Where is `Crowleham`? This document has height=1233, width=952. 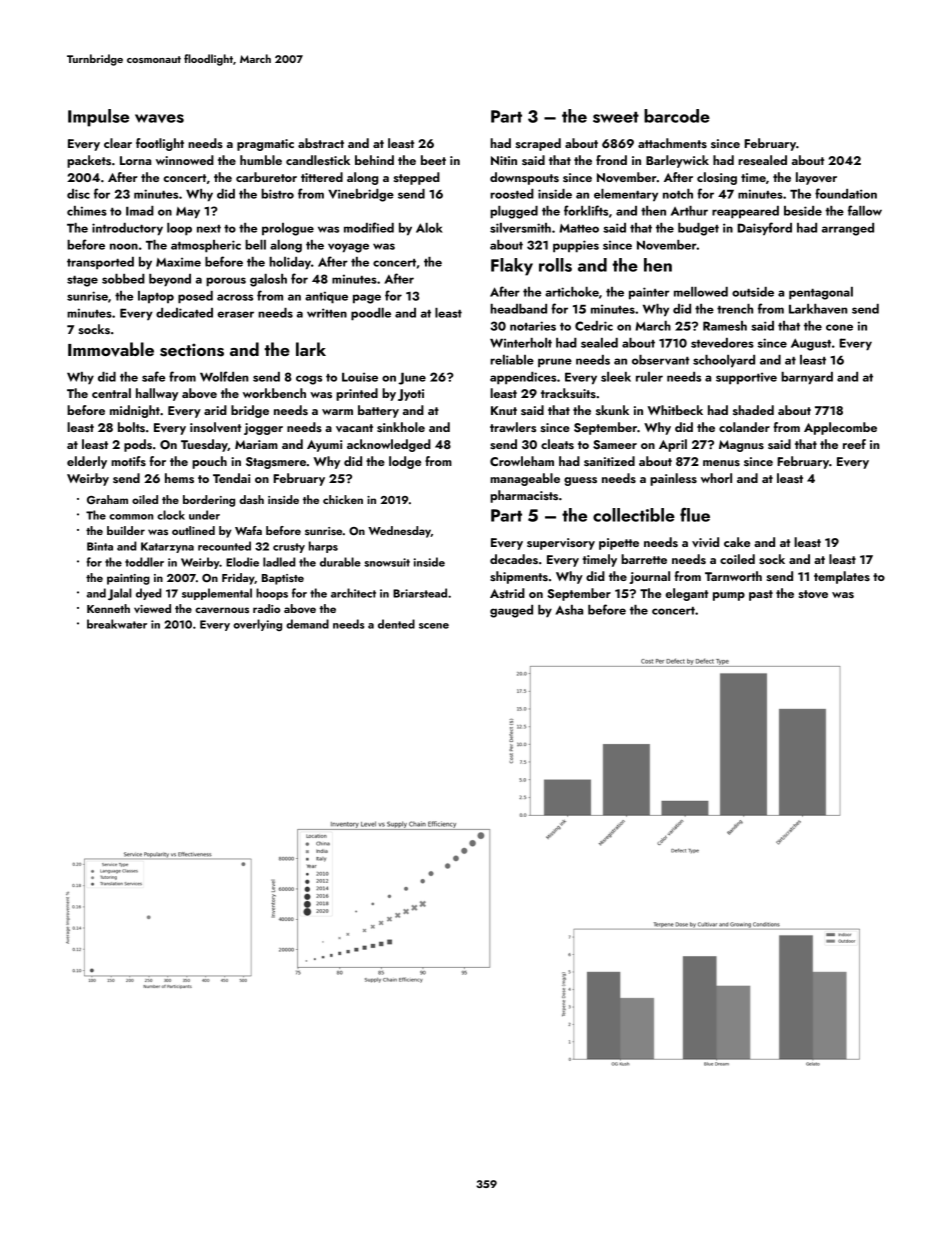 Crowleham is located at coordinates (522, 461).
